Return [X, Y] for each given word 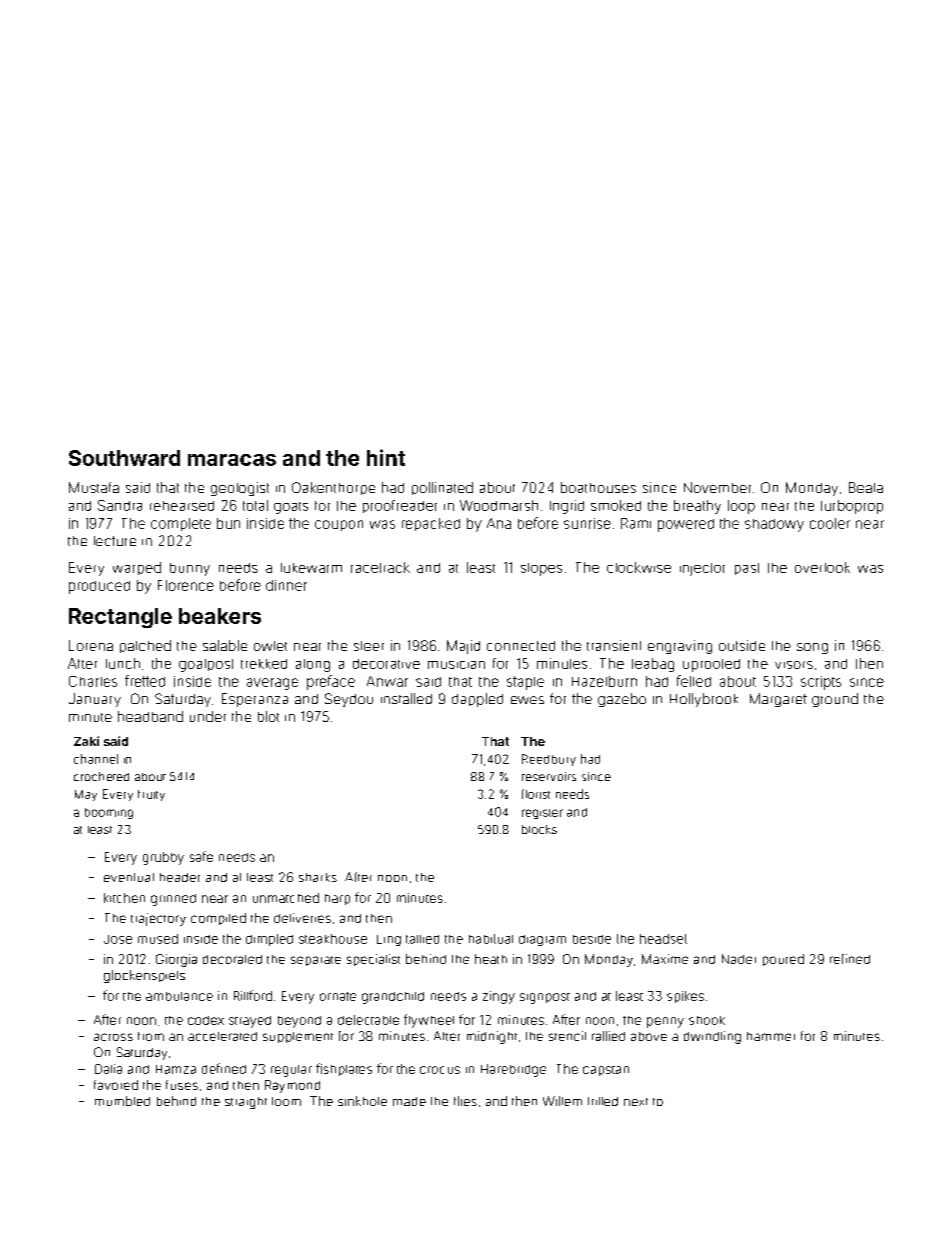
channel [96, 759]
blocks [539, 829]
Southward [124, 458]
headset [663, 939]
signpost [545, 998]
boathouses [598, 487]
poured [783, 960]
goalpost [206, 665]
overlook [822, 567]
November [717, 487]
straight [246, 1103]
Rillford [253, 995]
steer [369, 646]
